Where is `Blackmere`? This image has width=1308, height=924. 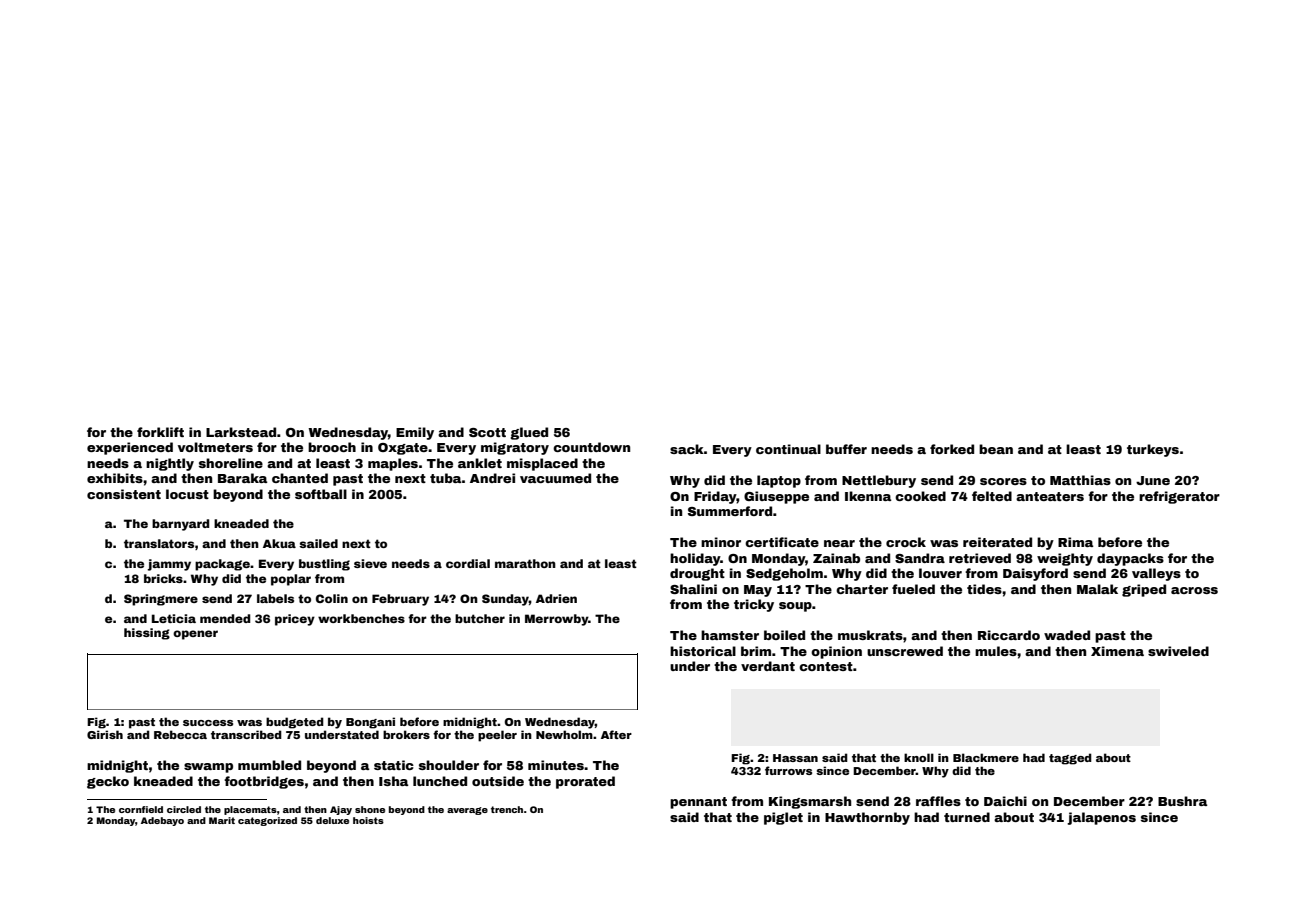
Blackmere is located at coordinates (986, 757).
